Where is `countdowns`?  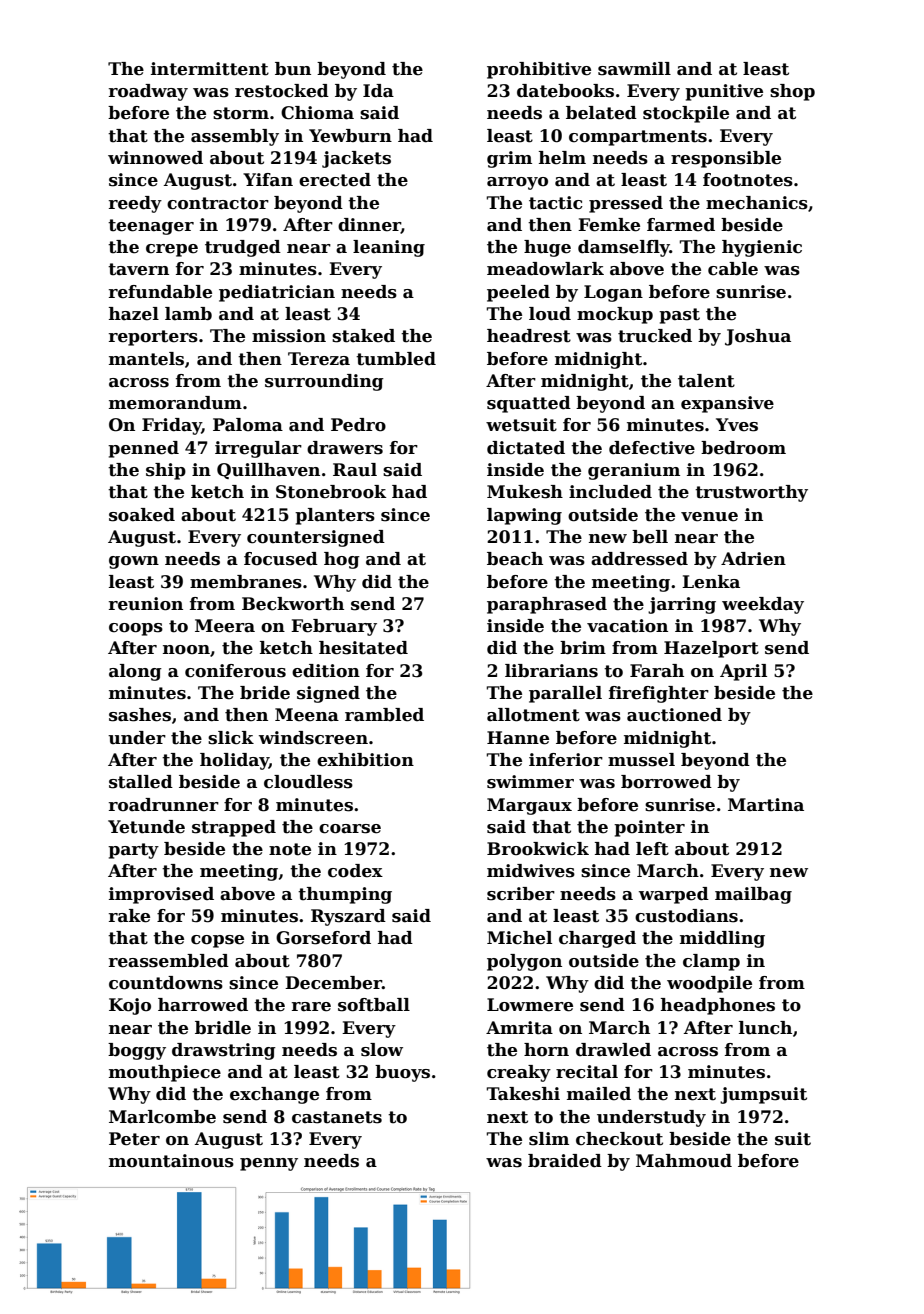 countdowns is located at coordinates (166, 983).
